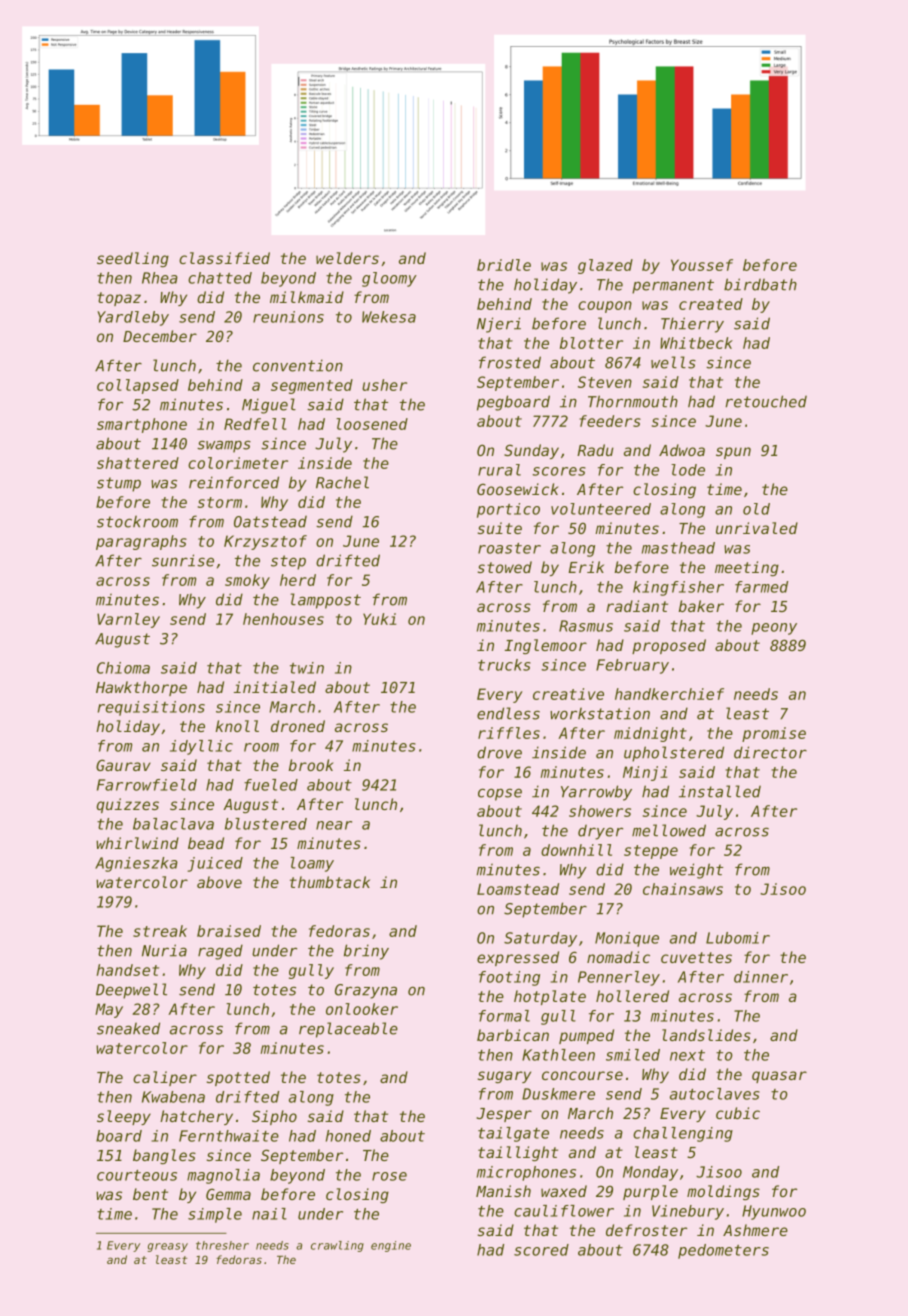 This page has height=1316, width=908. I want to click on suite, so click(500, 528).
